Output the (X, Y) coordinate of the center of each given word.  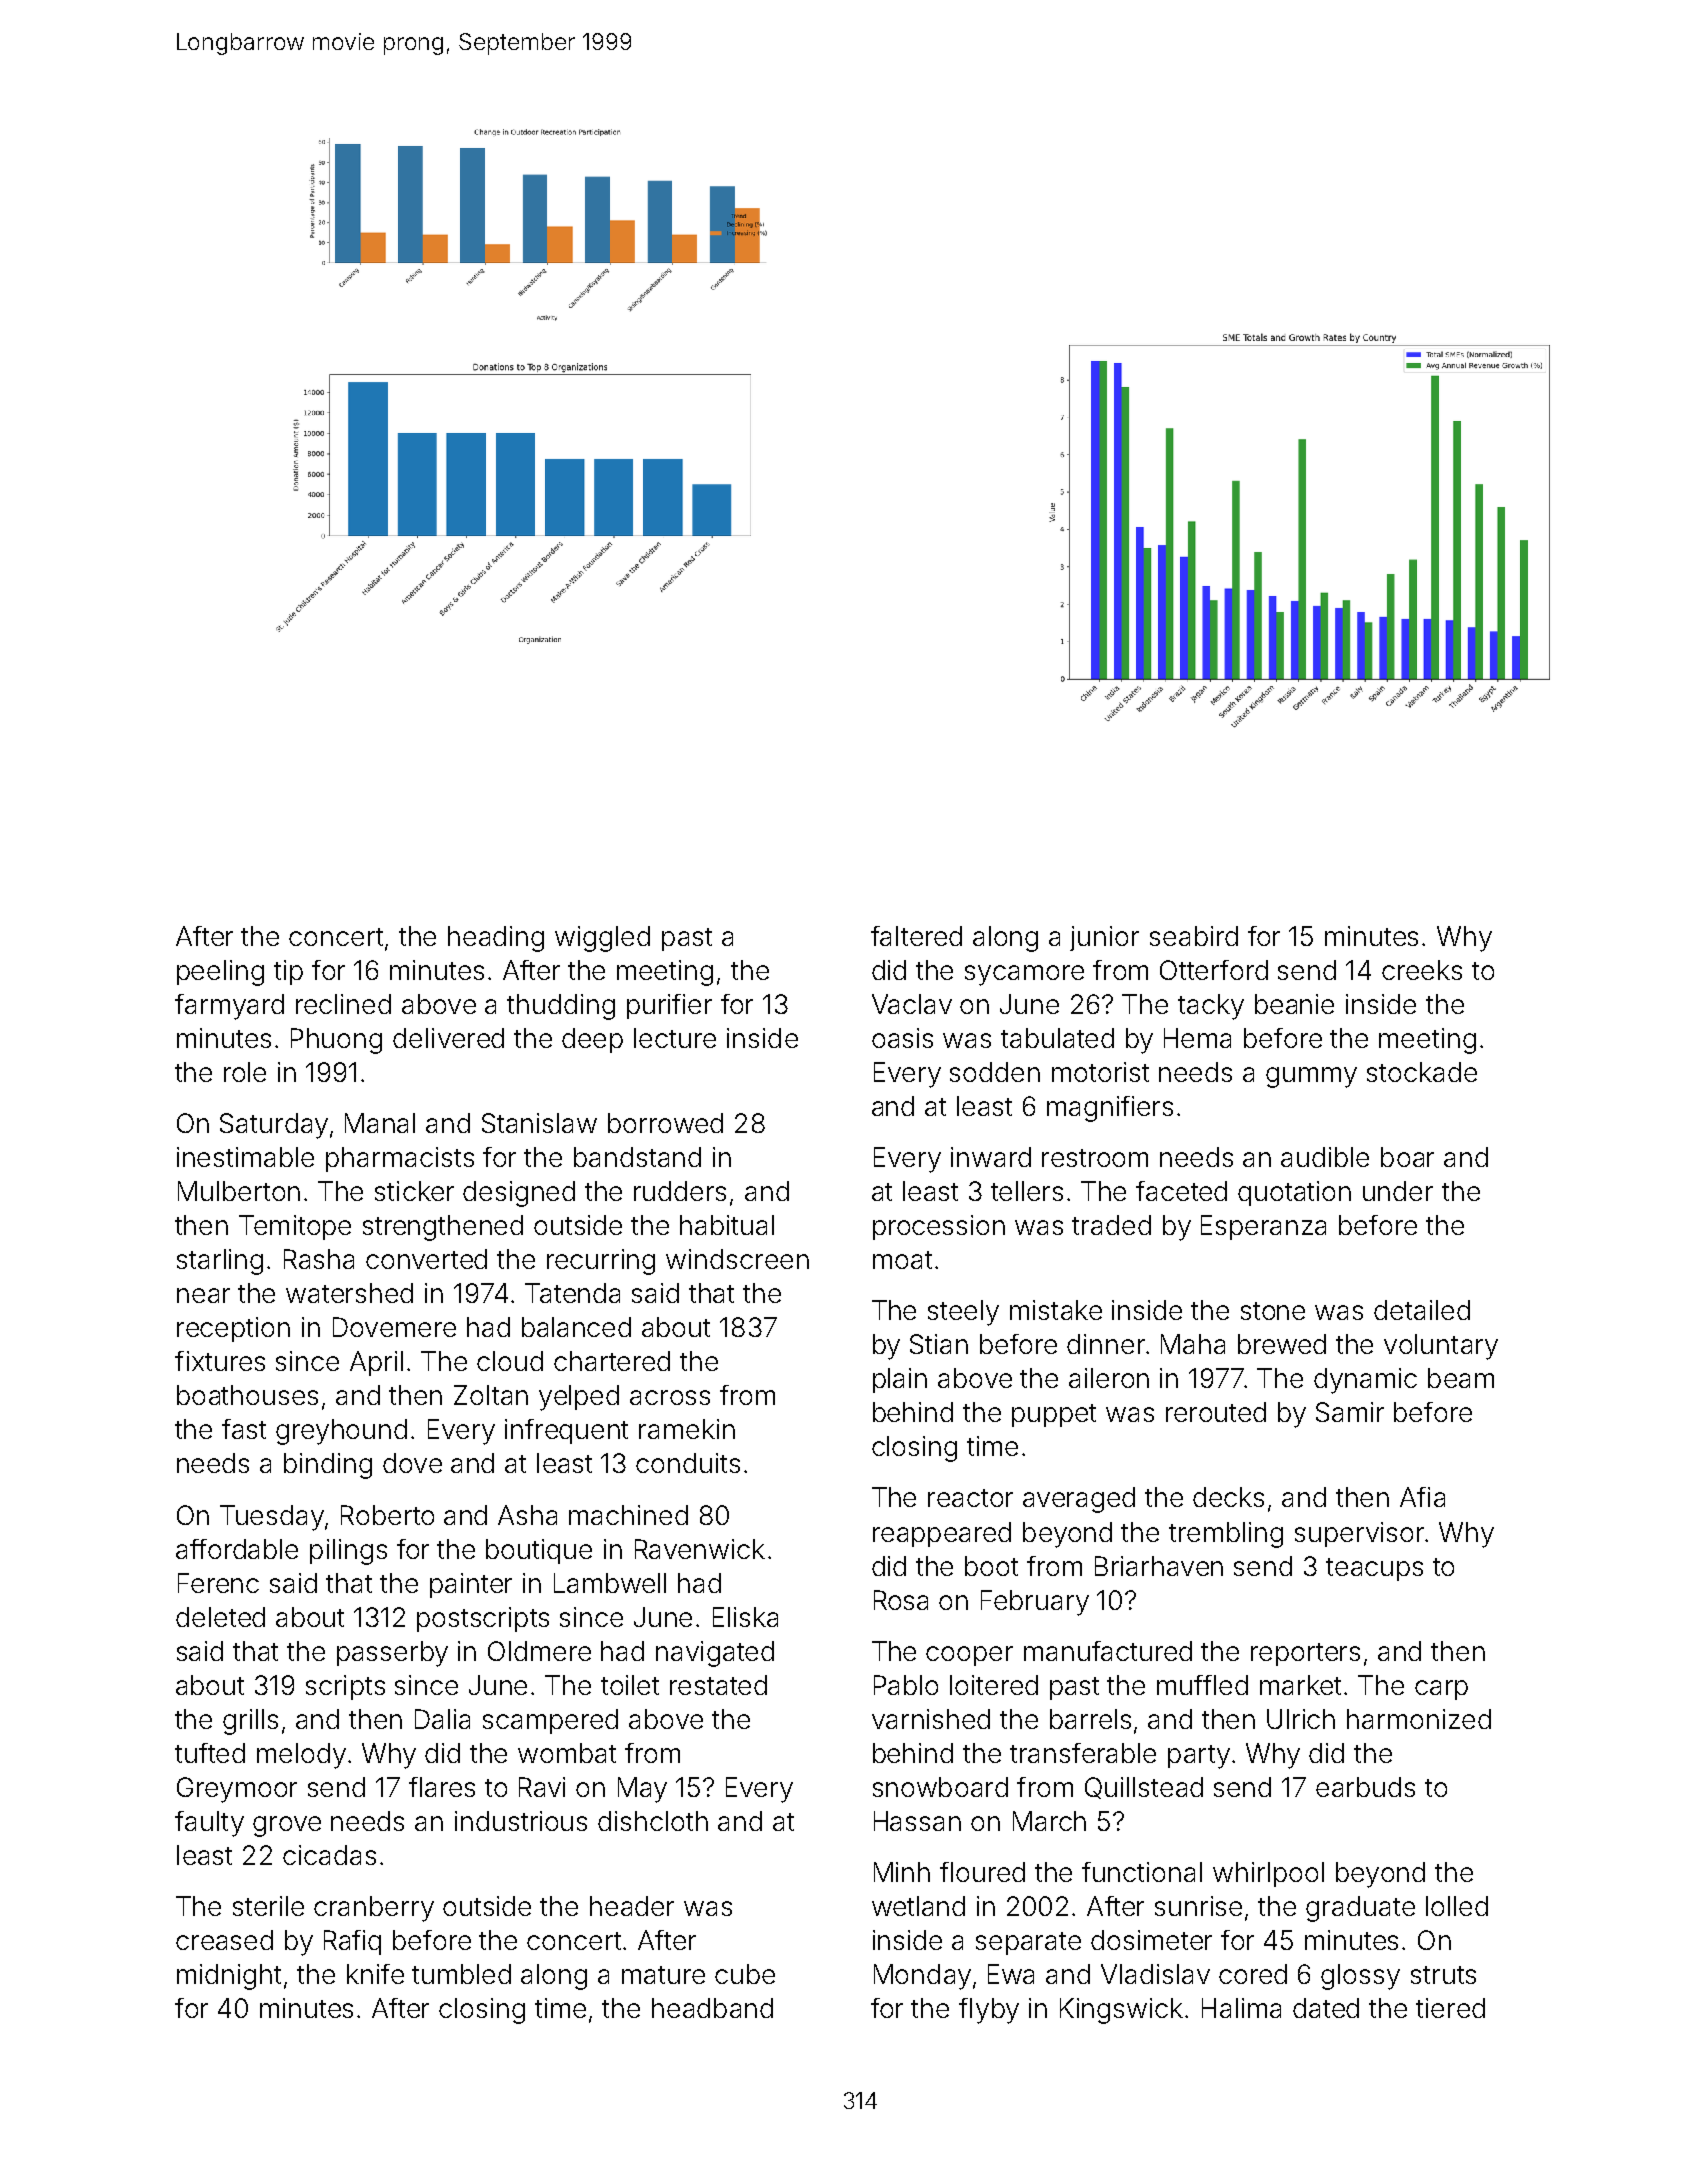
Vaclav (912, 1004)
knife (375, 1974)
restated (718, 1685)
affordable (237, 1549)
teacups (1374, 1569)
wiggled (602, 939)
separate (1028, 1943)
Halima (1241, 2008)
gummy (1311, 1077)
